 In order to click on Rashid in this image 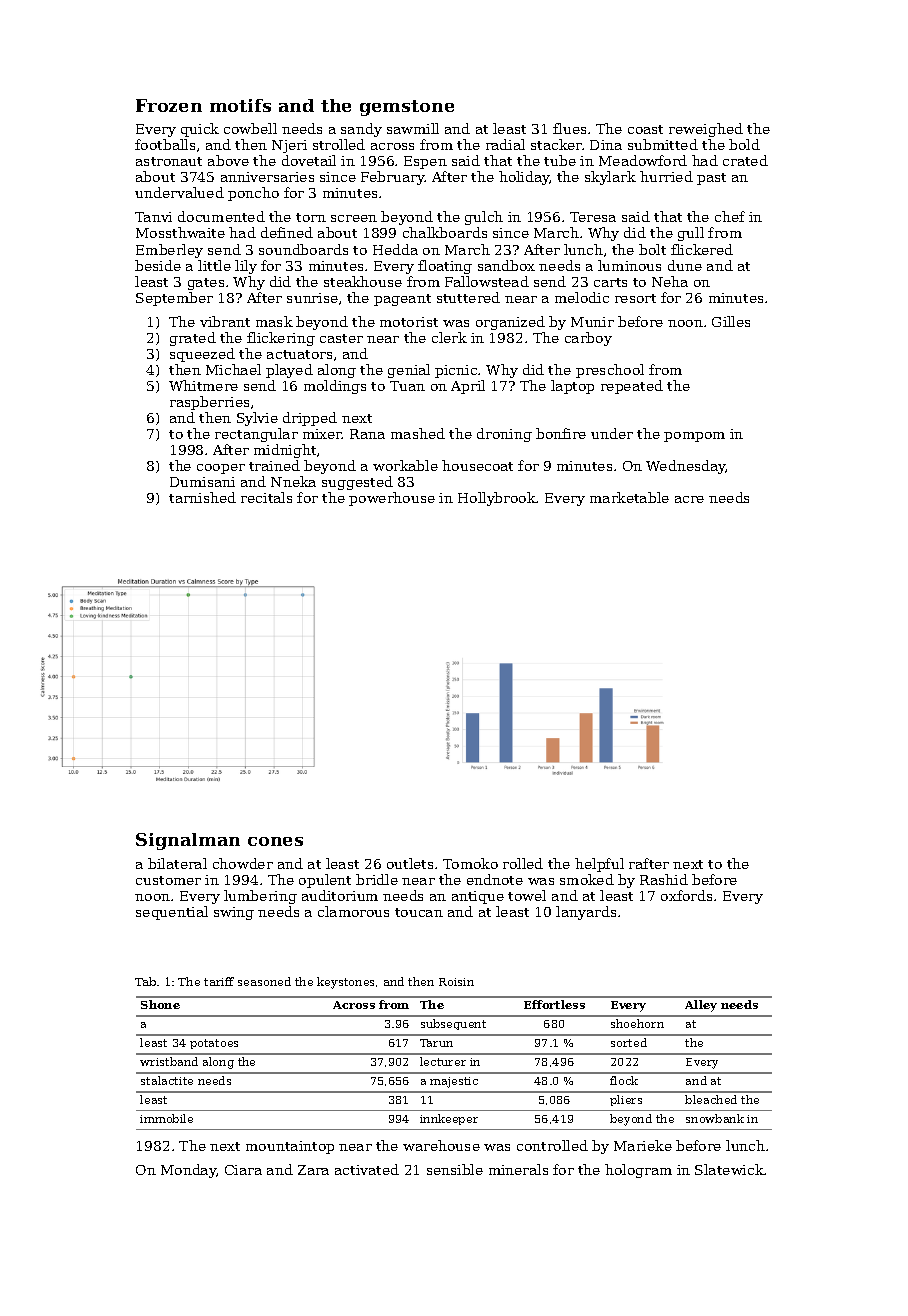, I will do `click(664, 879)`.
